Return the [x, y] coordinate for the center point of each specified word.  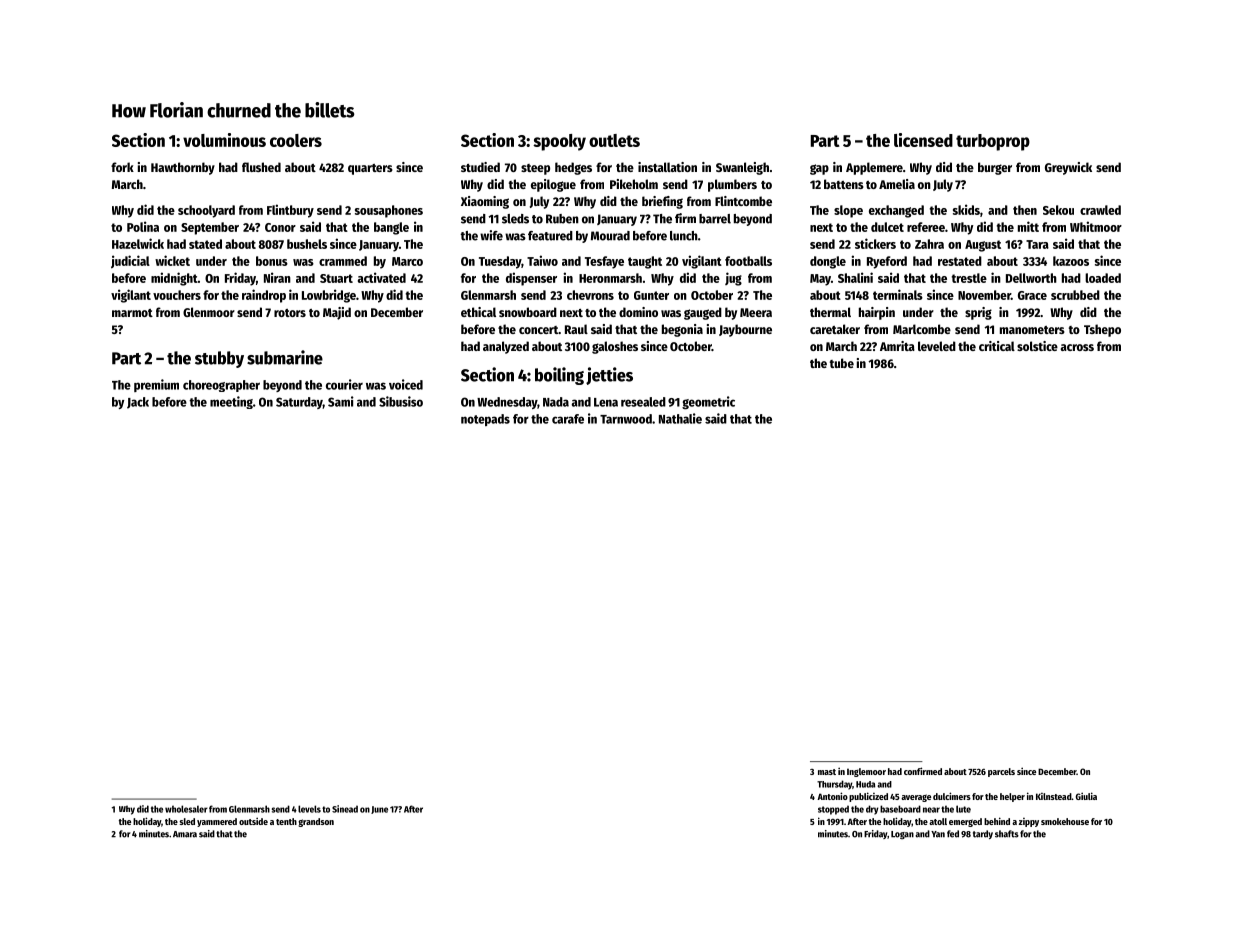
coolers [296, 140]
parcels [1001, 772]
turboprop [993, 142]
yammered [217, 822]
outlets [614, 140]
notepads [485, 420]
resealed [643, 402]
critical [997, 346]
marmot [132, 313]
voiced [406, 384]
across [1077, 347]
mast [827, 772]
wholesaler [186, 809]
